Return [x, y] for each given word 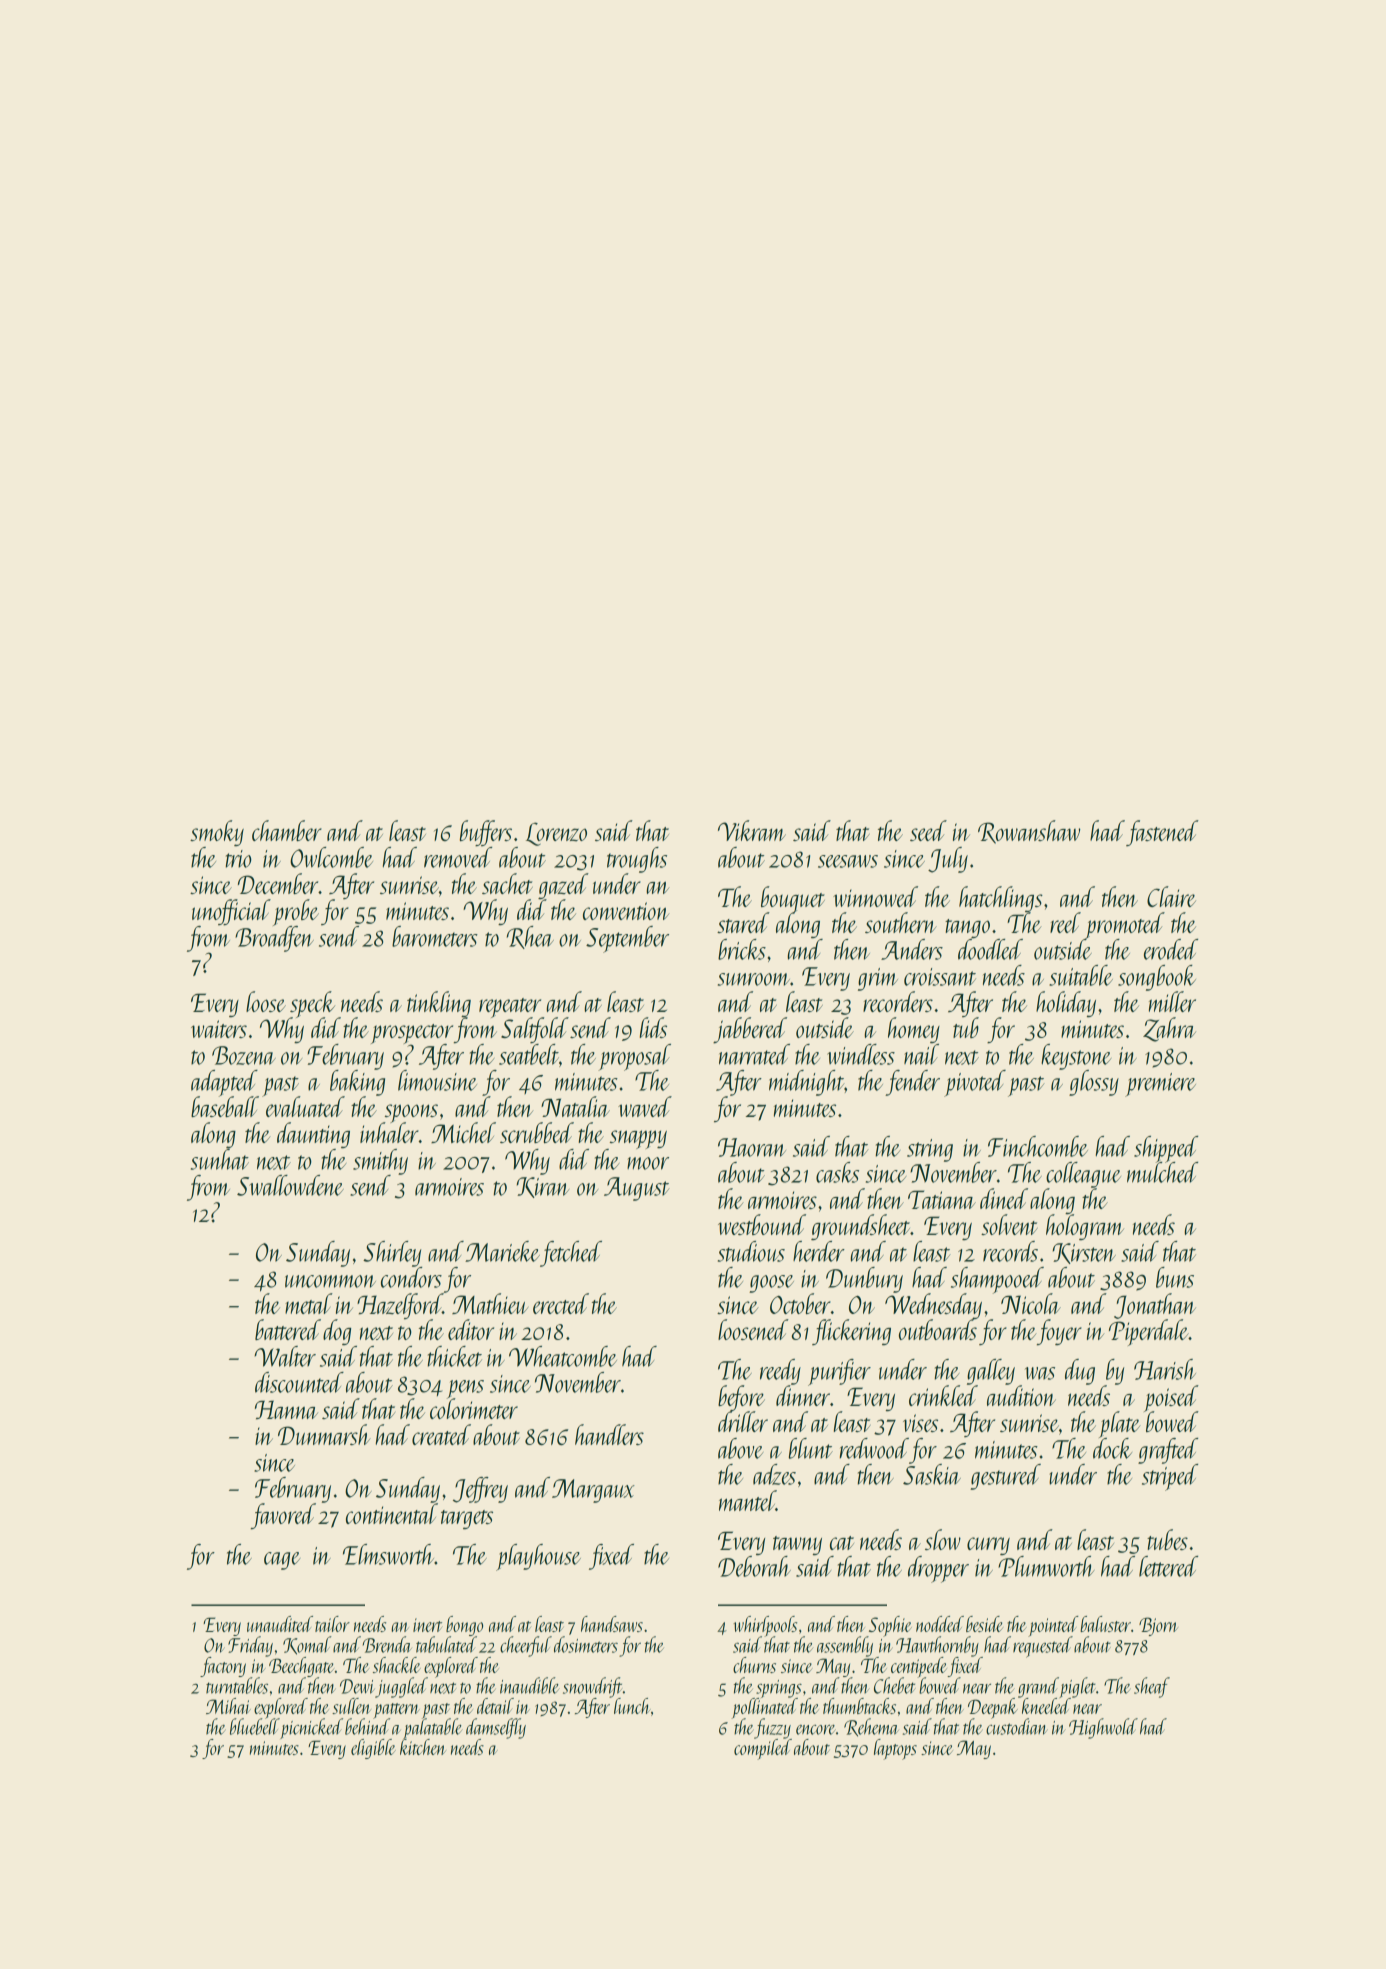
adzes [774, 1474]
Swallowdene [290, 1185]
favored [283, 1516]
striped [1170, 1477]
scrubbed [537, 1132]
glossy [1094, 1083]
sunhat [220, 1159]
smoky [217, 833]
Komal [307, 1645]
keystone [1076, 1057]
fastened [1162, 833]
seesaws [848, 861]
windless [861, 1054]
